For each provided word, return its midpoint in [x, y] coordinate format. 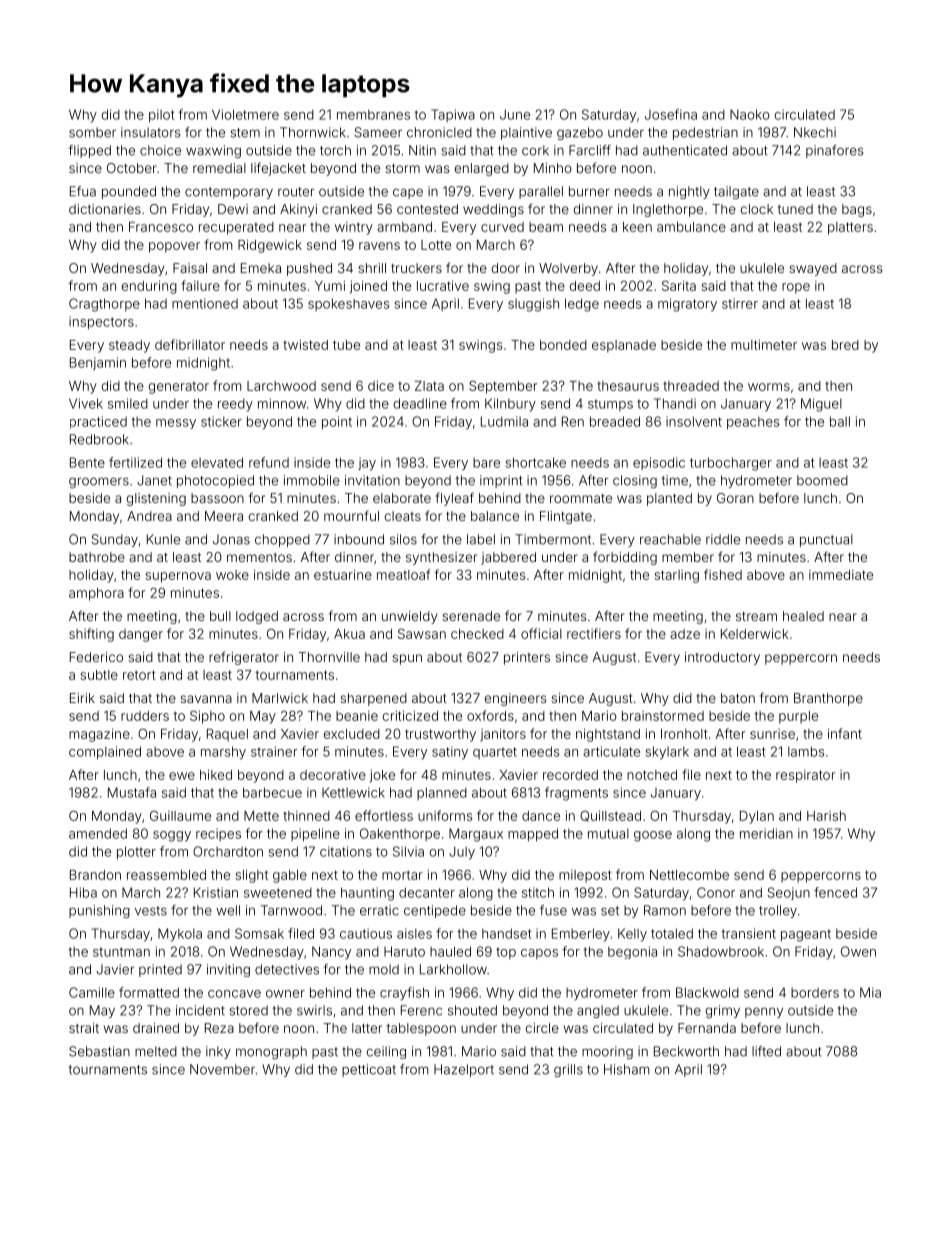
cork [535, 150]
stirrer [740, 303]
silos [403, 539]
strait [84, 1028]
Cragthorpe [104, 305]
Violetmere [245, 114]
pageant [806, 935]
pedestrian [705, 133]
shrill [372, 268]
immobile [312, 480]
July [462, 853]
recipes [218, 834]
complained [105, 752]
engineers [515, 699]
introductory [722, 658]
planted [669, 499]
